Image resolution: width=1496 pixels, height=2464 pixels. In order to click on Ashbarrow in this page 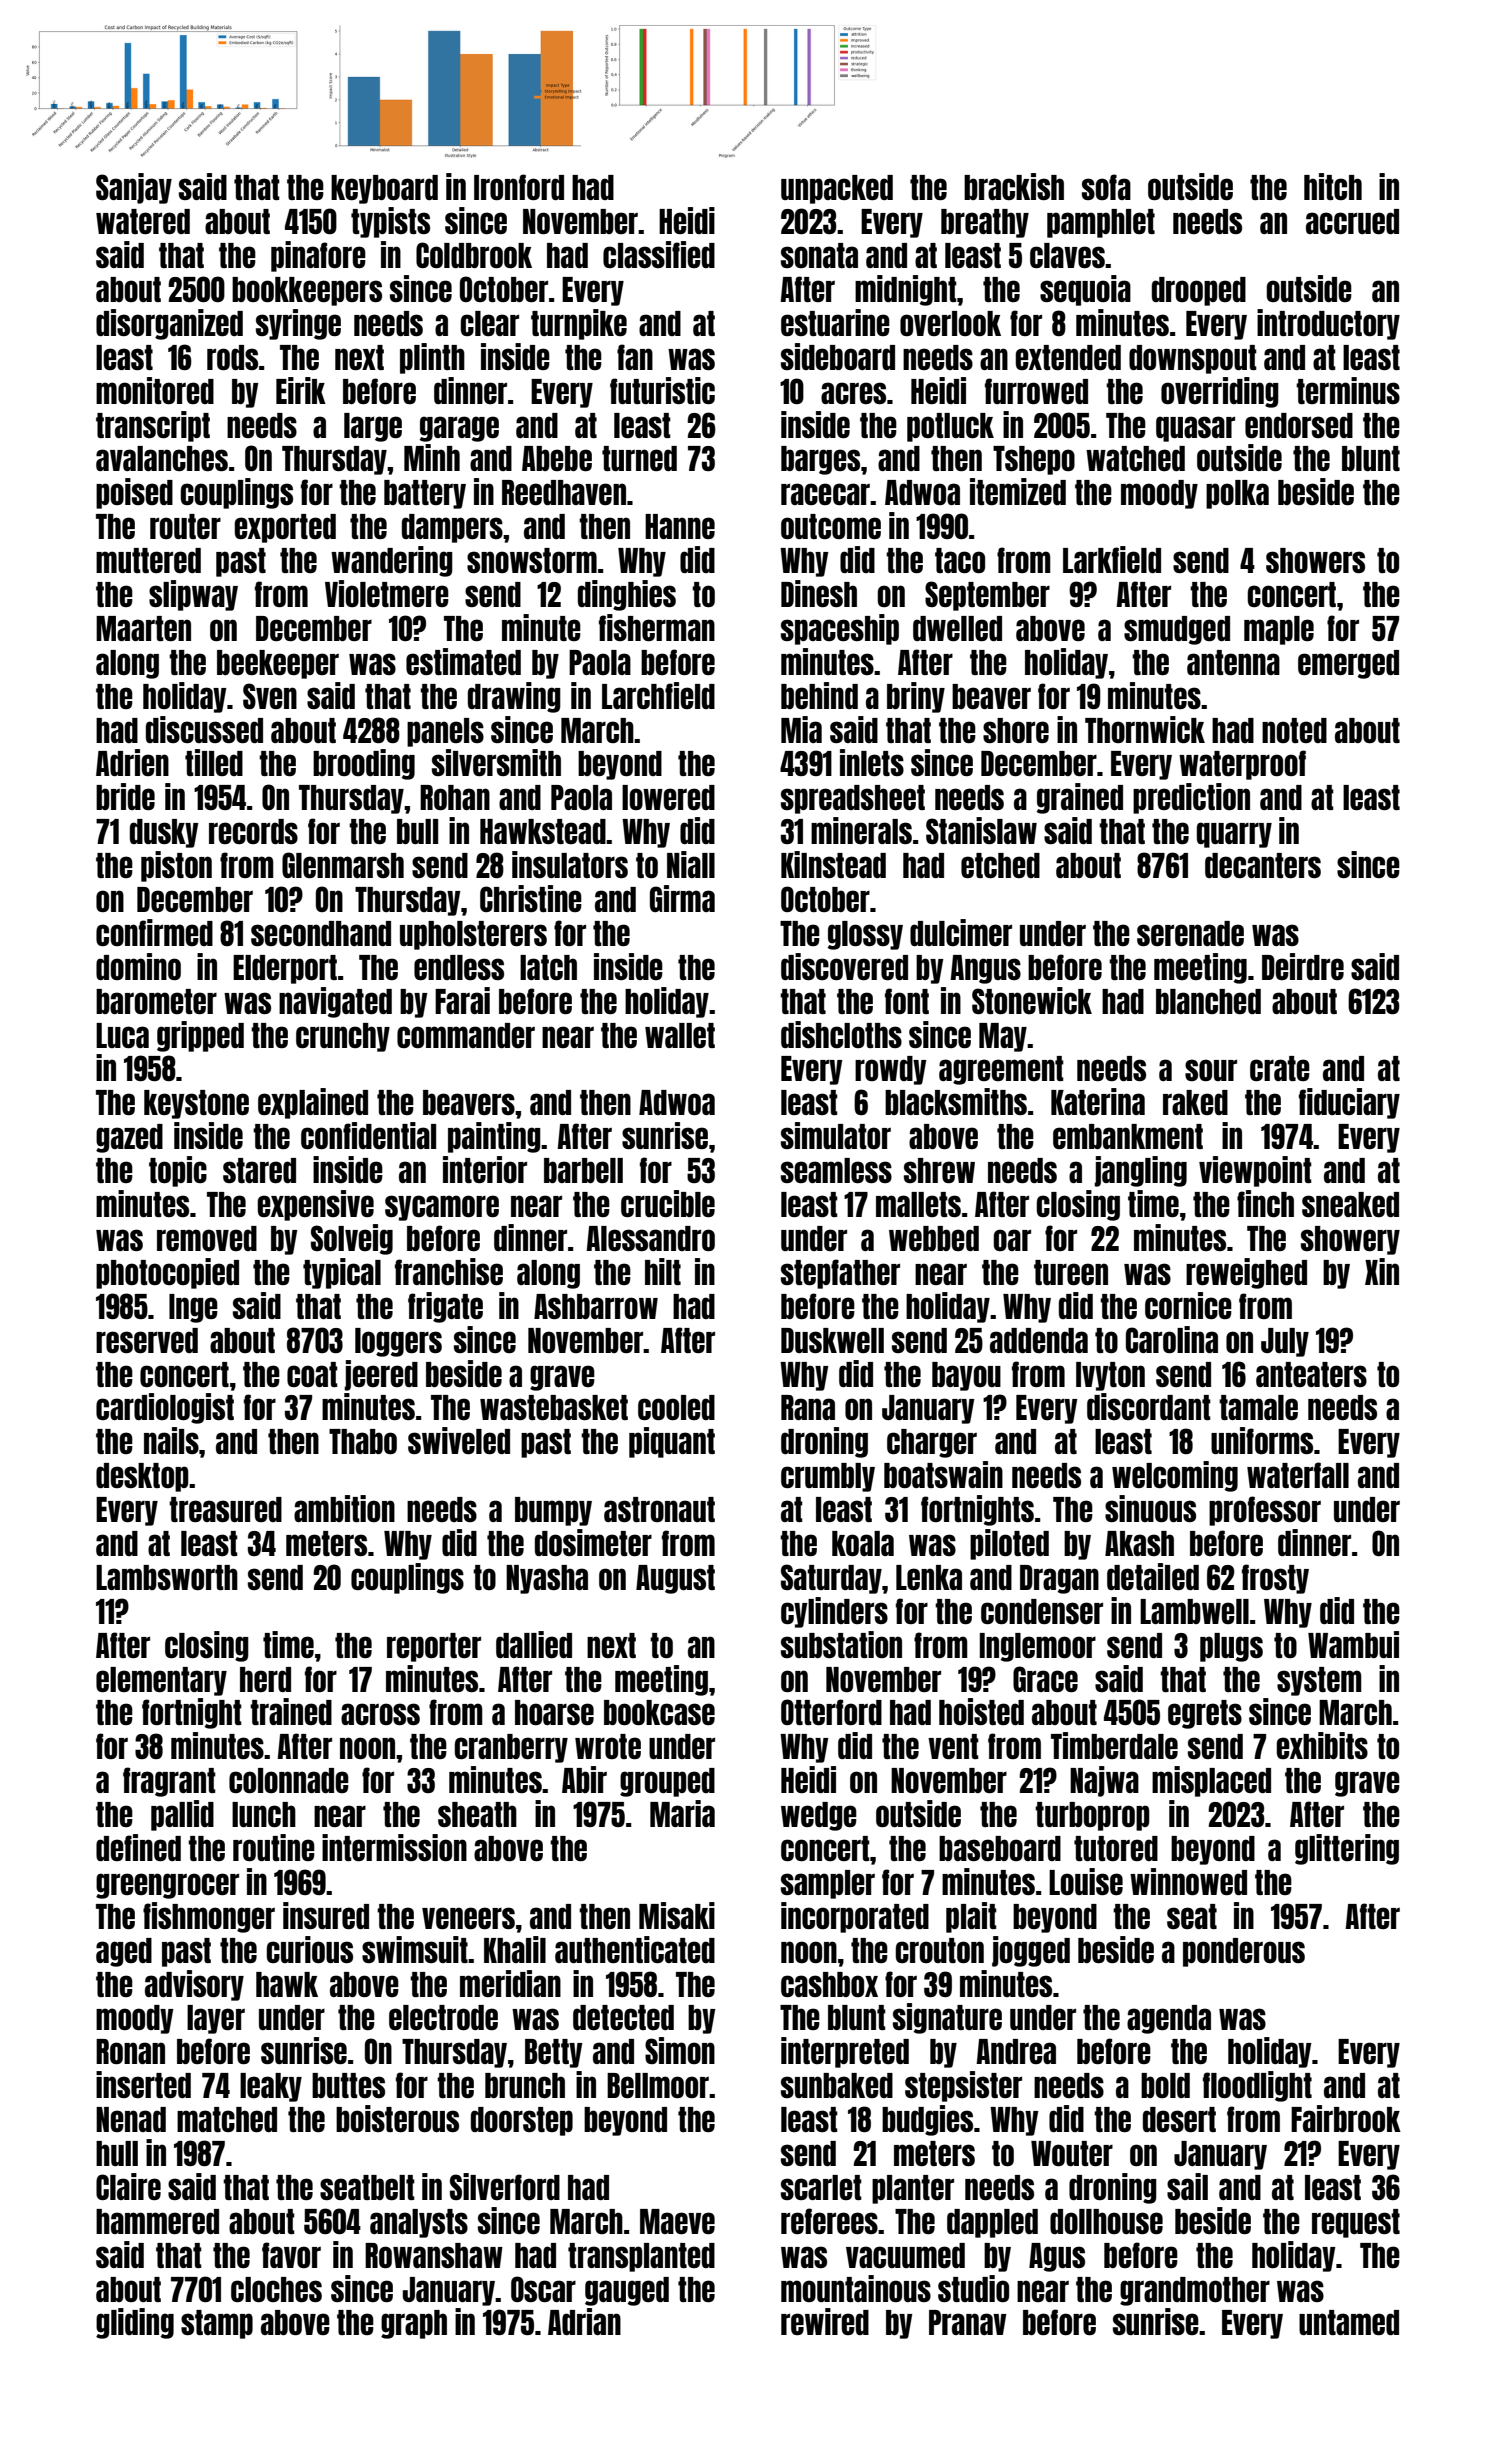, I will do `click(596, 1306)`.
